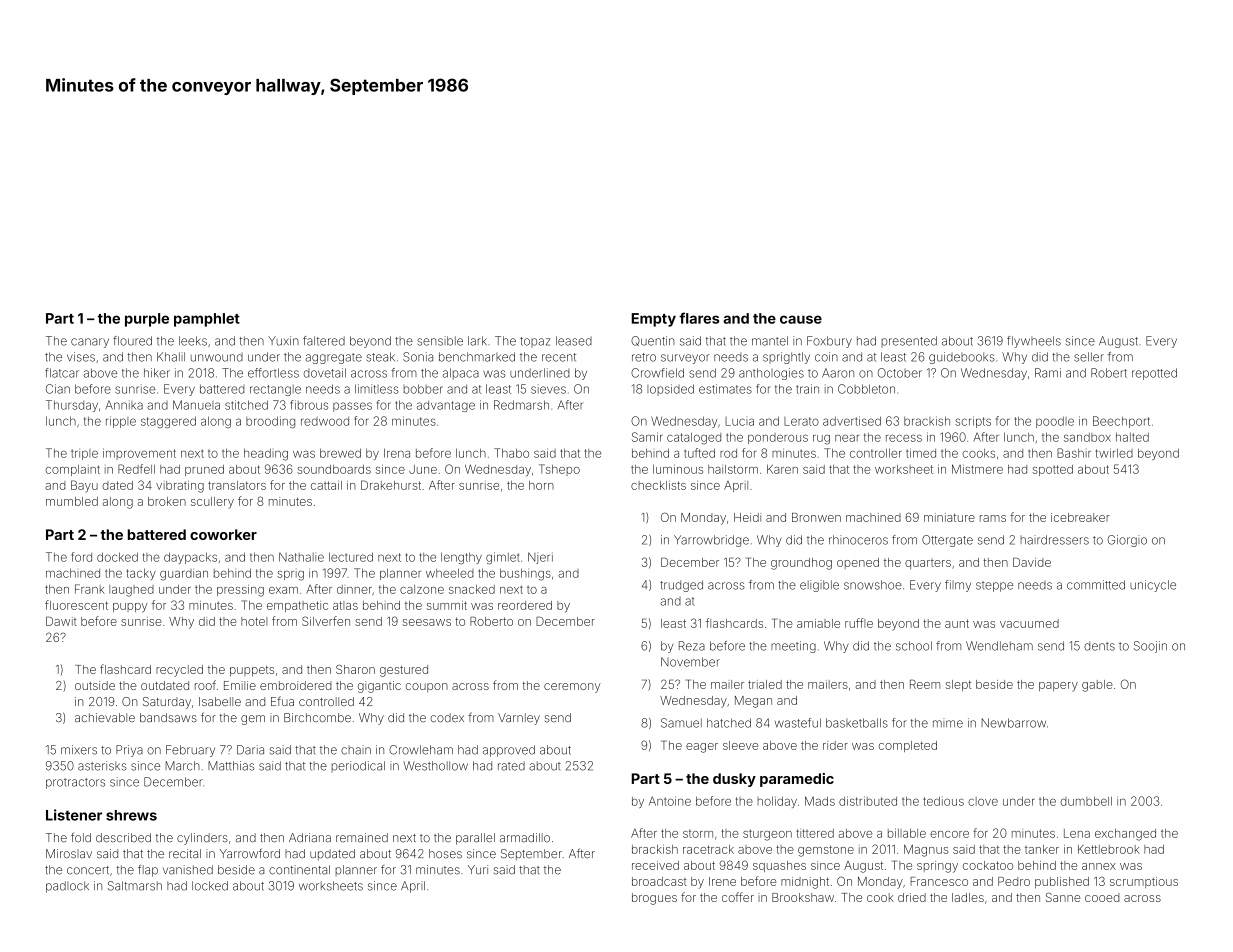 Image resolution: width=1233 pixels, height=952 pixels. What do you see at coordinates (58, 389) in the image?
I see `Cian` at bounding box center [58, 389].
